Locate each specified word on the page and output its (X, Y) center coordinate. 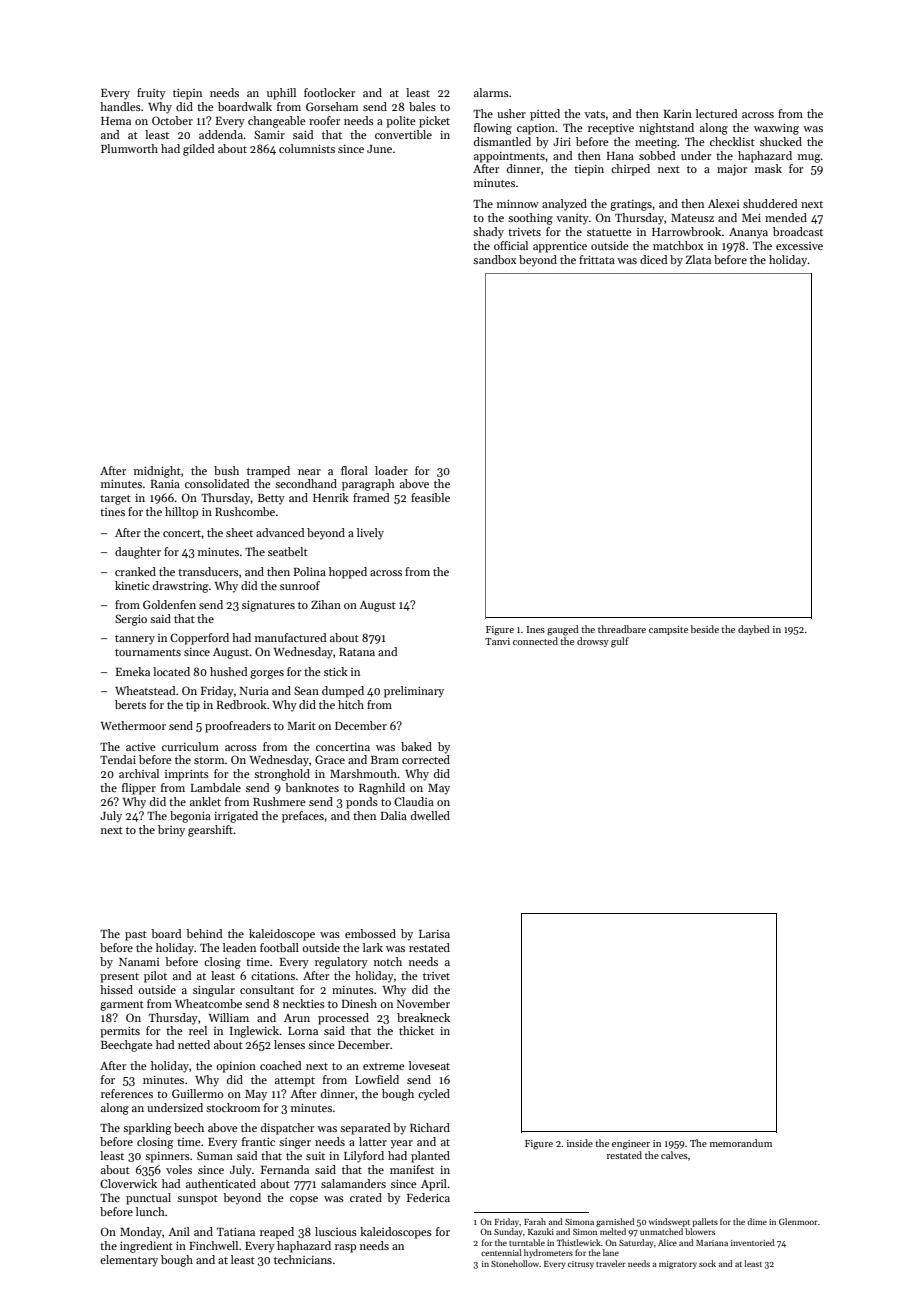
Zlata (698, 259)
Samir (269, 134)
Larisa (434, 934)
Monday (141, 1233)
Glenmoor (798, 1221)
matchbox (678, 245)
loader (391, 470)
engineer (631, 1145)
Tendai (118, 759)
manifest (412, 1169)
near (309, 472)
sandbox (494, 259)
